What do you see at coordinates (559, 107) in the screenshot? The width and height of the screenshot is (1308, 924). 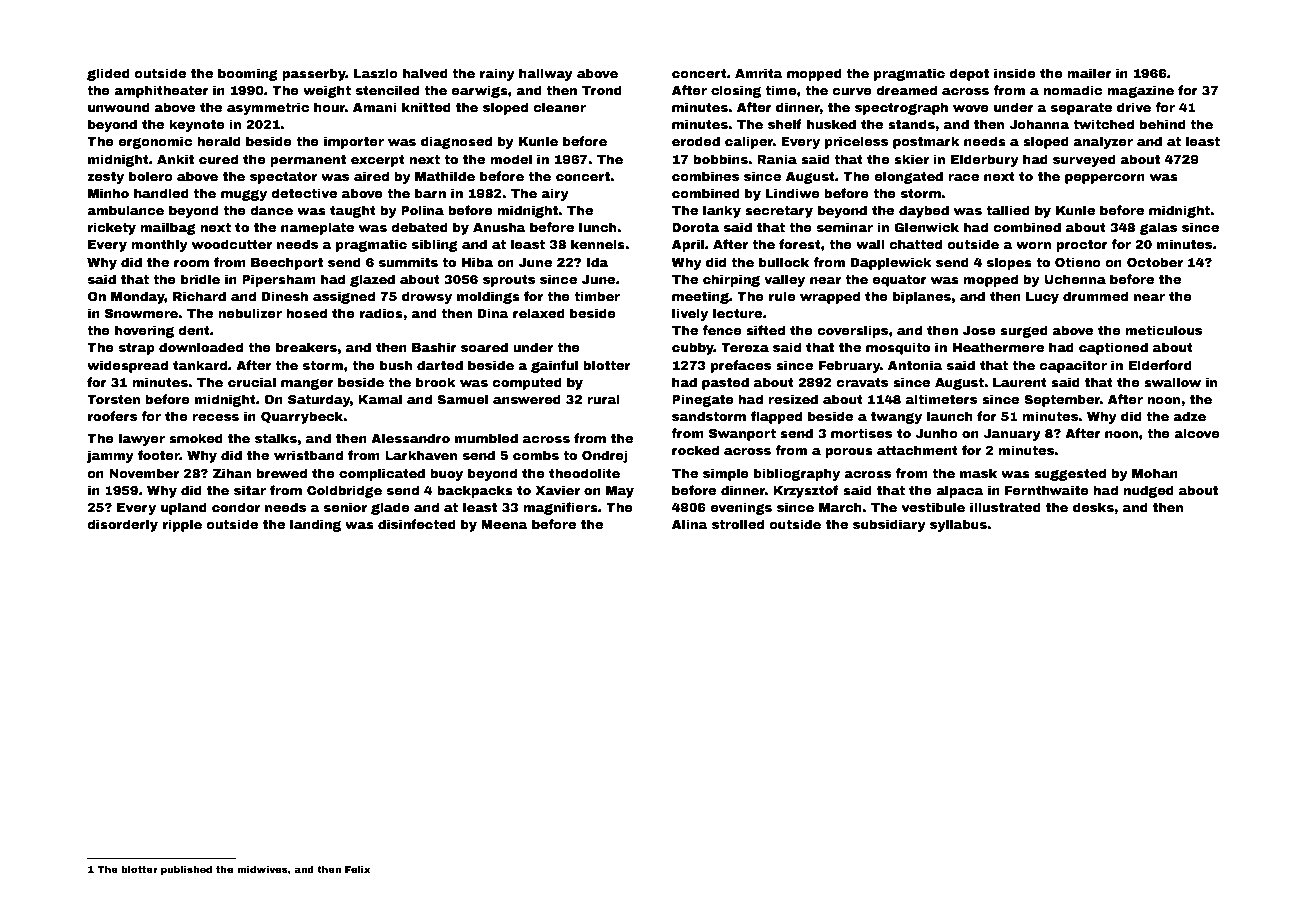 I see `cleaner` at bounding box center [559, 107].
